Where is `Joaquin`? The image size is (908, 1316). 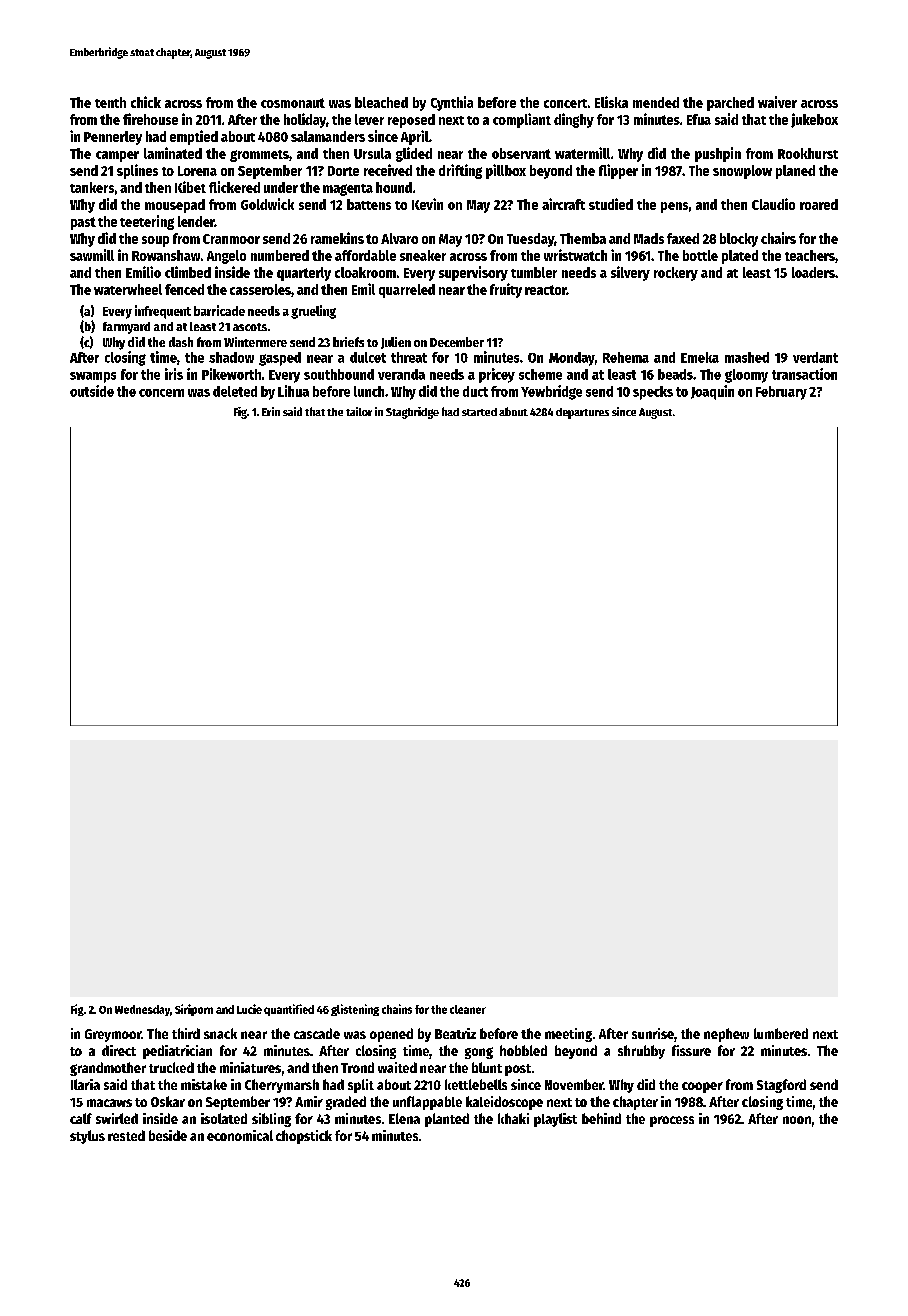
Joaquin is located at coordinates (712, 392).
